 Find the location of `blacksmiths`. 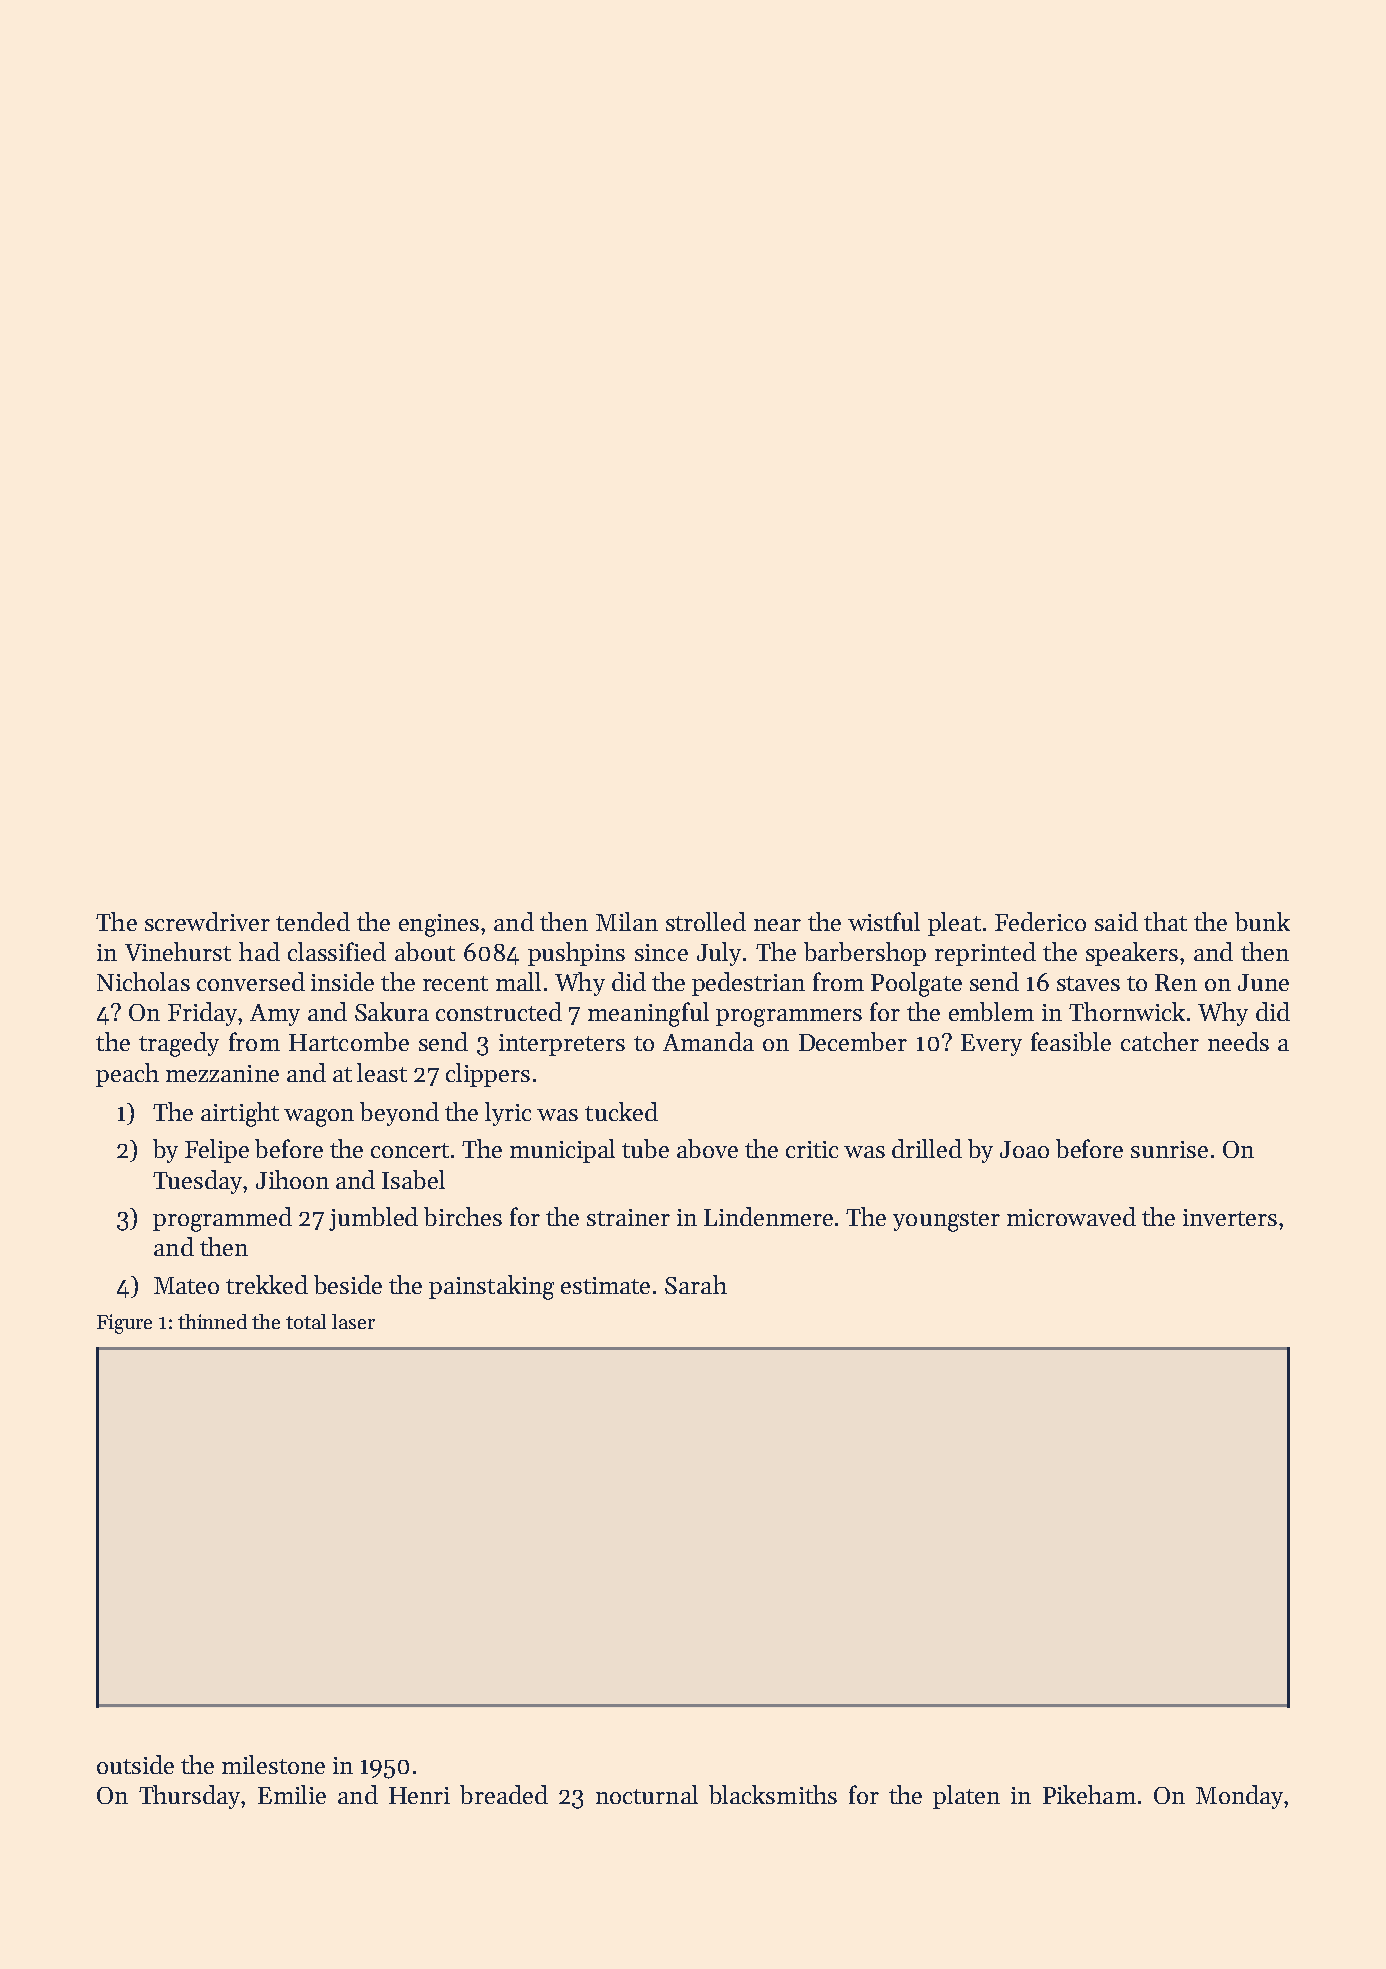

blacksmiths is located at coordinates (773, 1794).
